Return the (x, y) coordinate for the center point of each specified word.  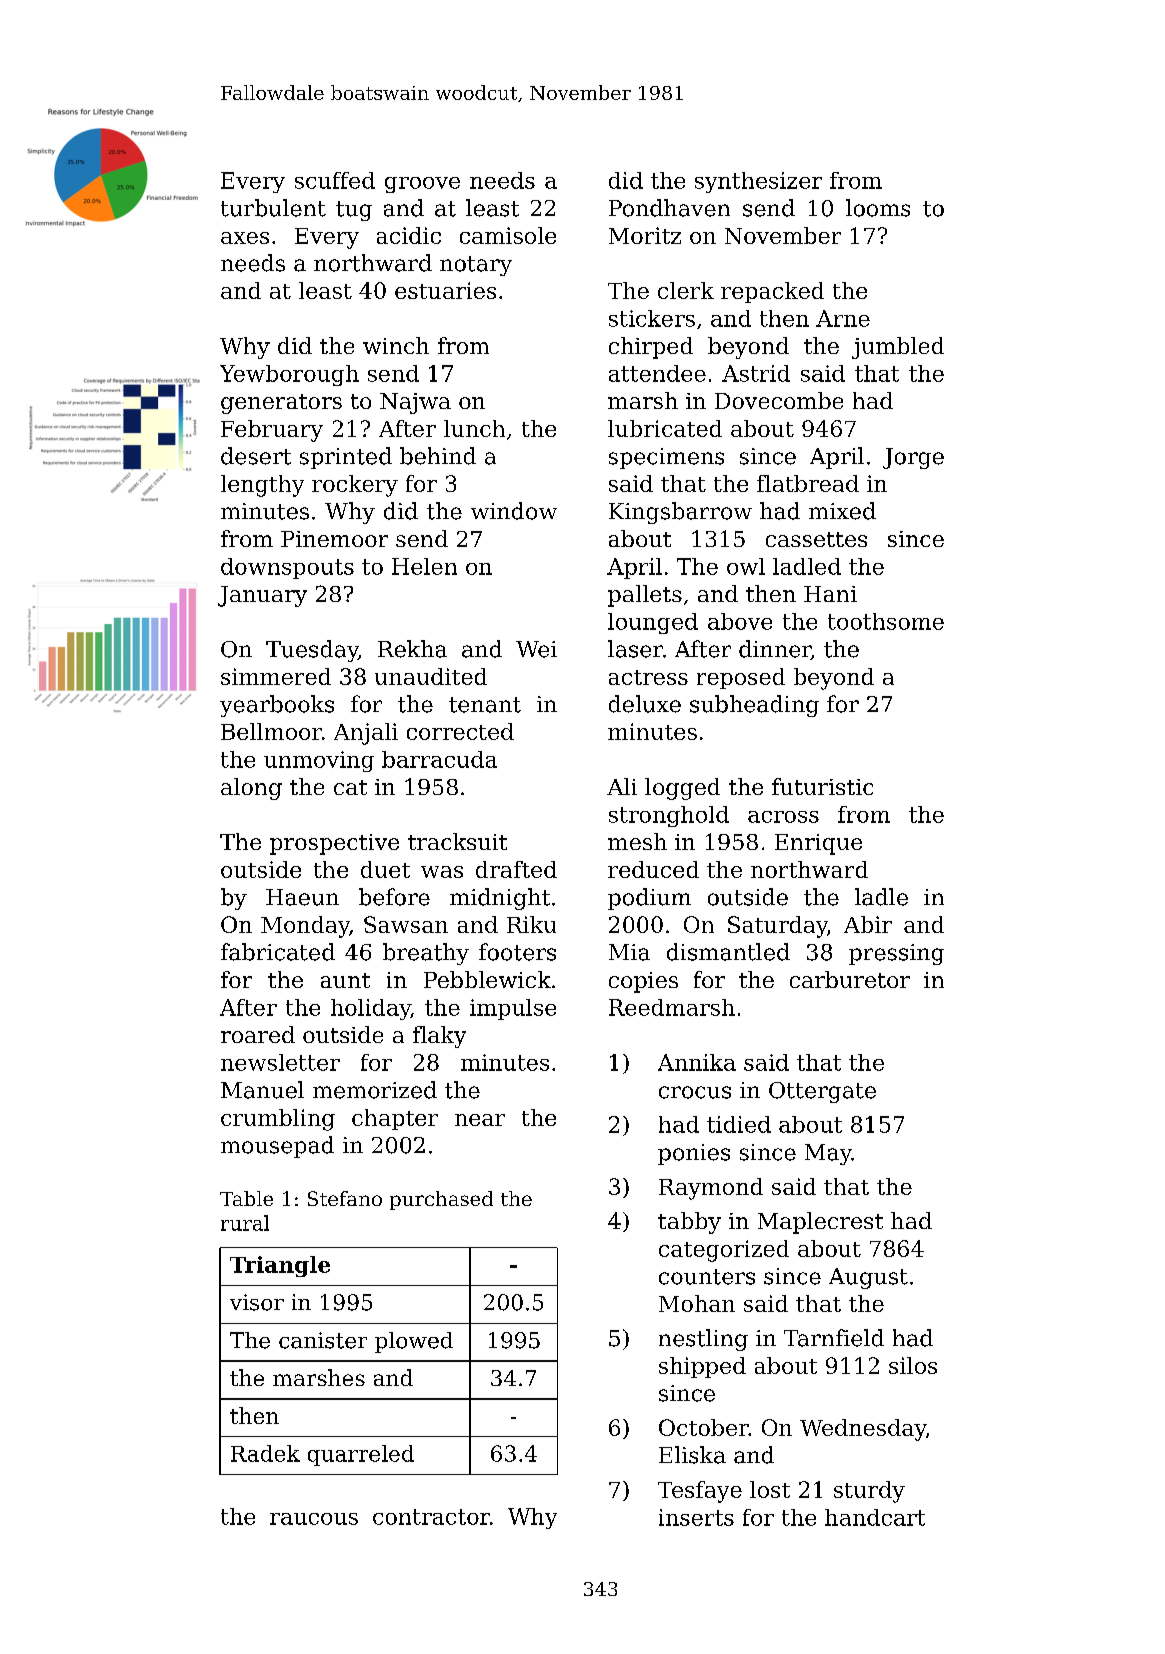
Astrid (756, 373)
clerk (686, 290)
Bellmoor (271, 731)
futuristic (822, 786)
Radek (265, 1453)
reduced (653, 869)
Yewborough (289, 375)
